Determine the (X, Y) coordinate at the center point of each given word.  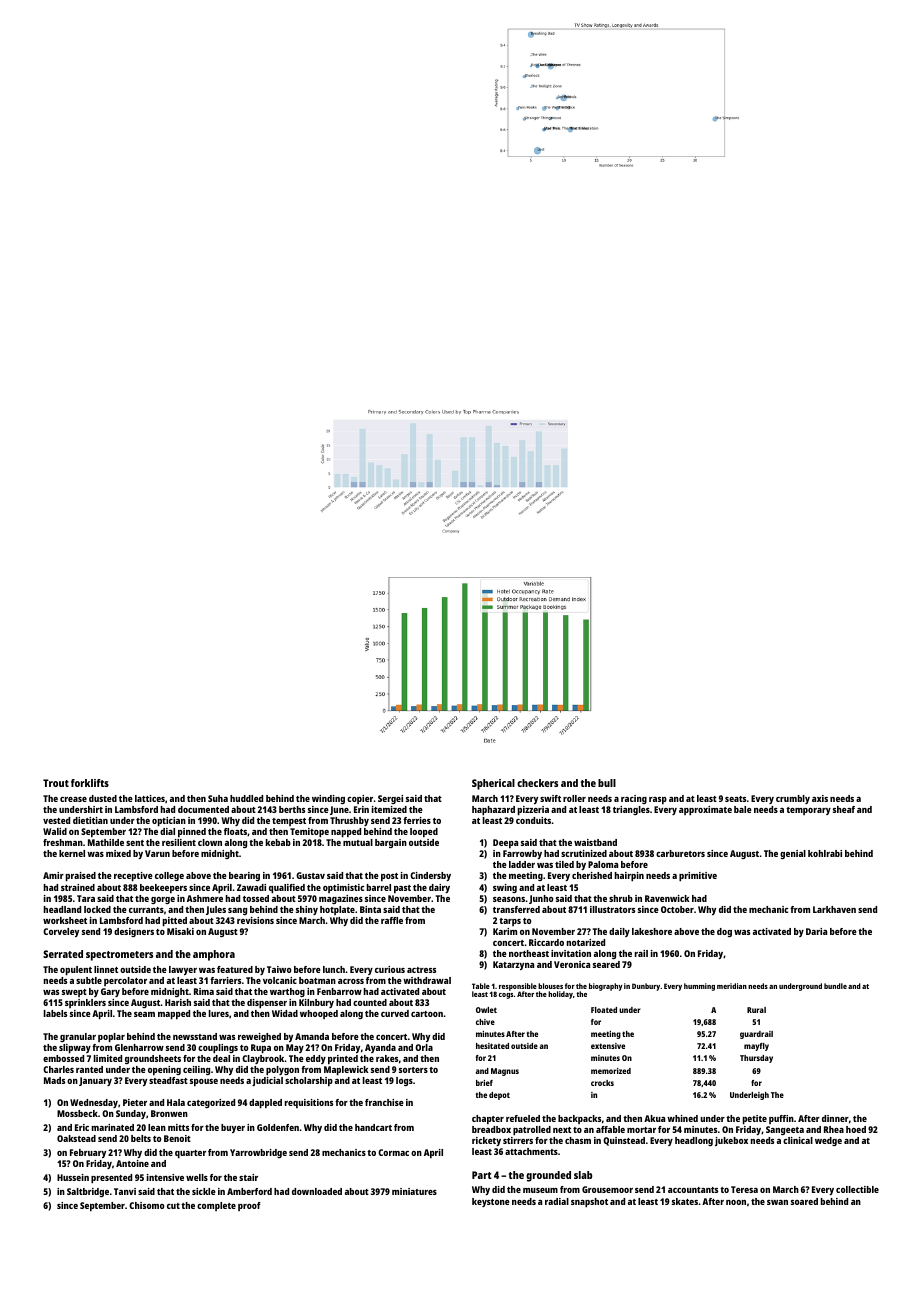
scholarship (309, 1081)
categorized (211, 1103)
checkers (537, 783)
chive (485, 1022)
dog (724, 932)
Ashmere (205, 898)
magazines (341, 899)
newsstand (195, 1036)
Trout (56, 783)
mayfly (756, 1047)
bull (607, 783)
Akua (654, 1118)
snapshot (589, 1202)
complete (216, 1206)
